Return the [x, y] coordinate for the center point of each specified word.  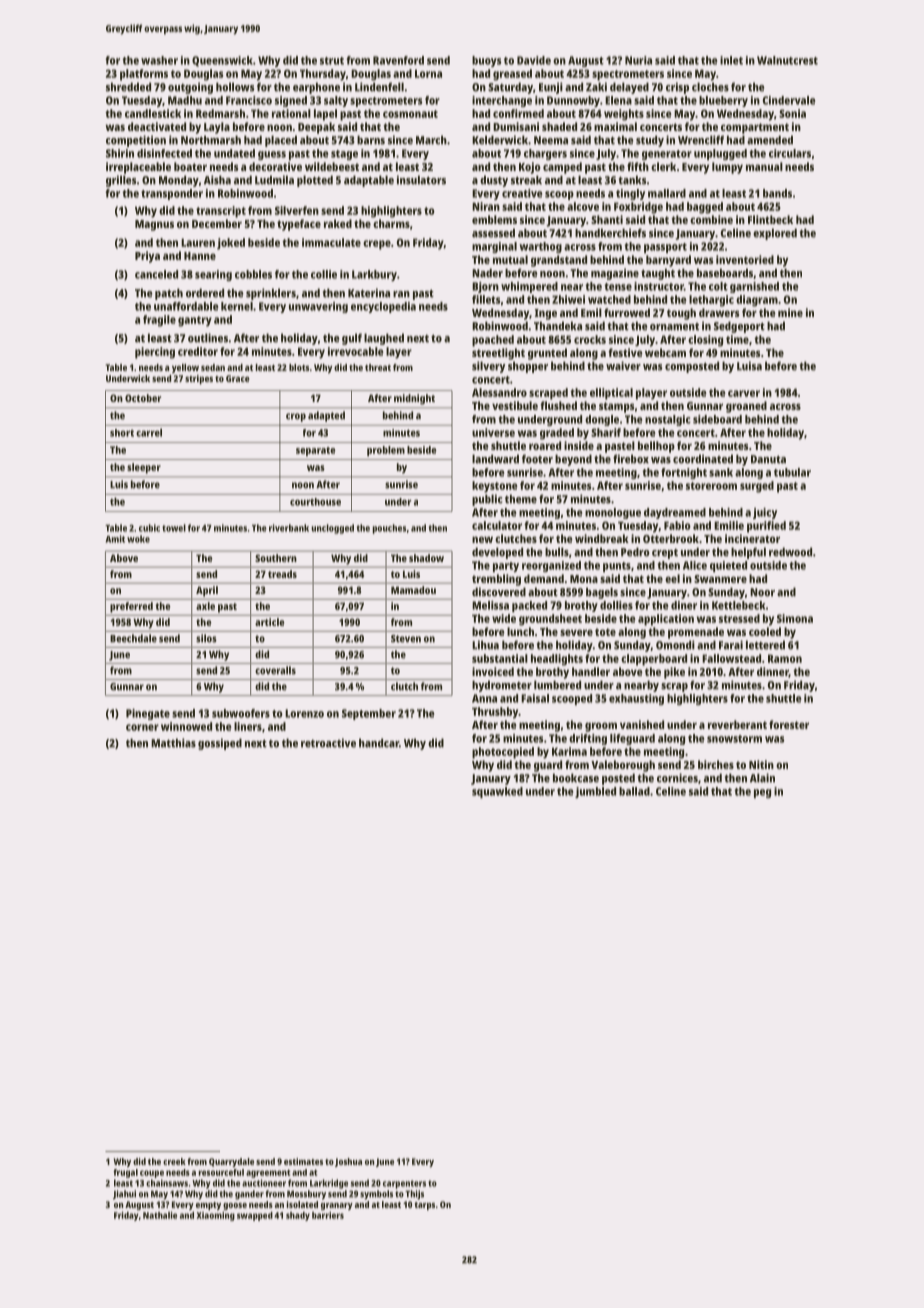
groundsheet [550, 620]
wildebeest [332, 166]
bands [777, 193]
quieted [728, 566]
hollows [235, 87]
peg [762, 793]
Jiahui [124, 1195]
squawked [497, 792]
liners [248, 726]
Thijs [414, 1195]
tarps [424, 1206]
